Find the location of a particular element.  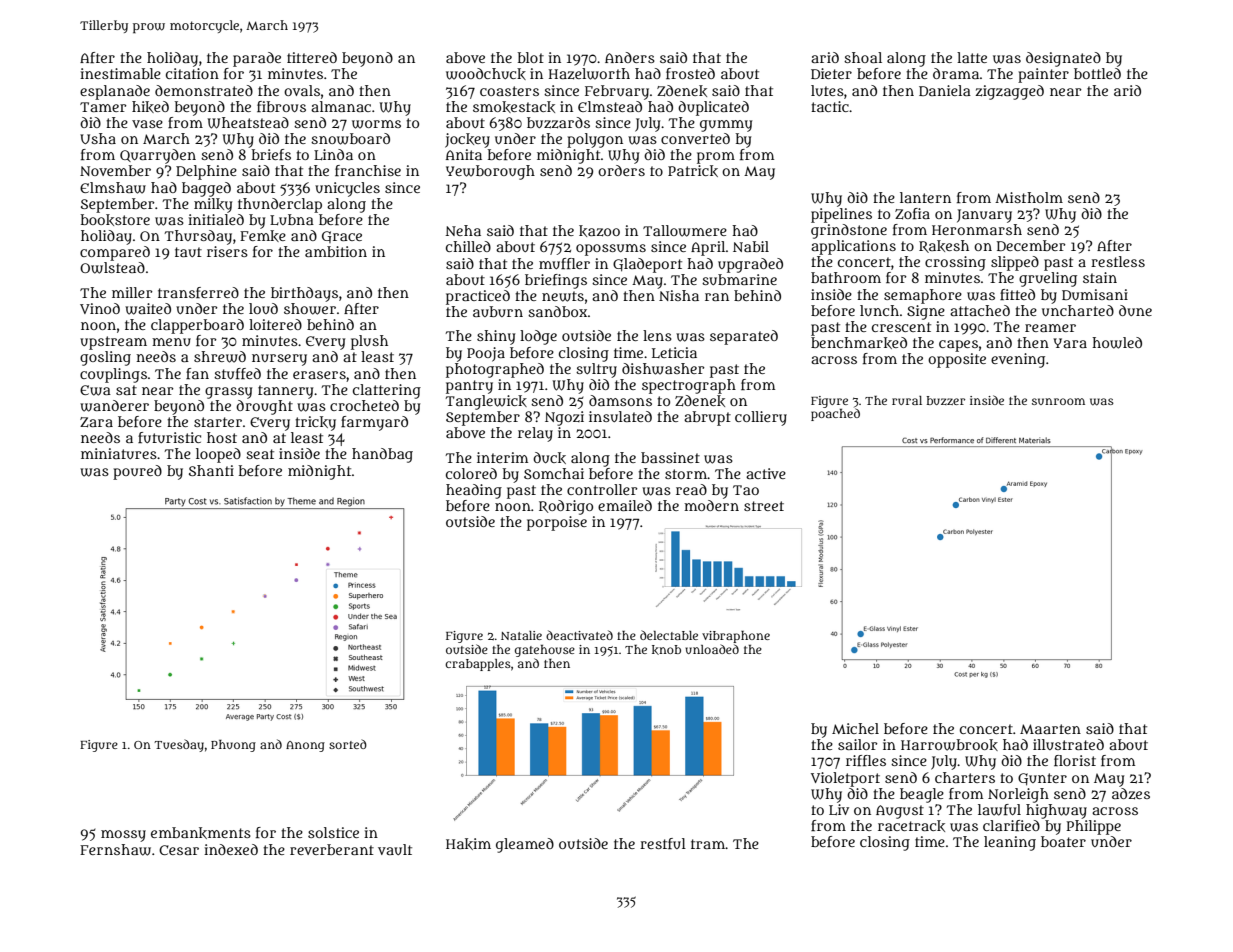

Shanti is located at coordinates (211, 470).
